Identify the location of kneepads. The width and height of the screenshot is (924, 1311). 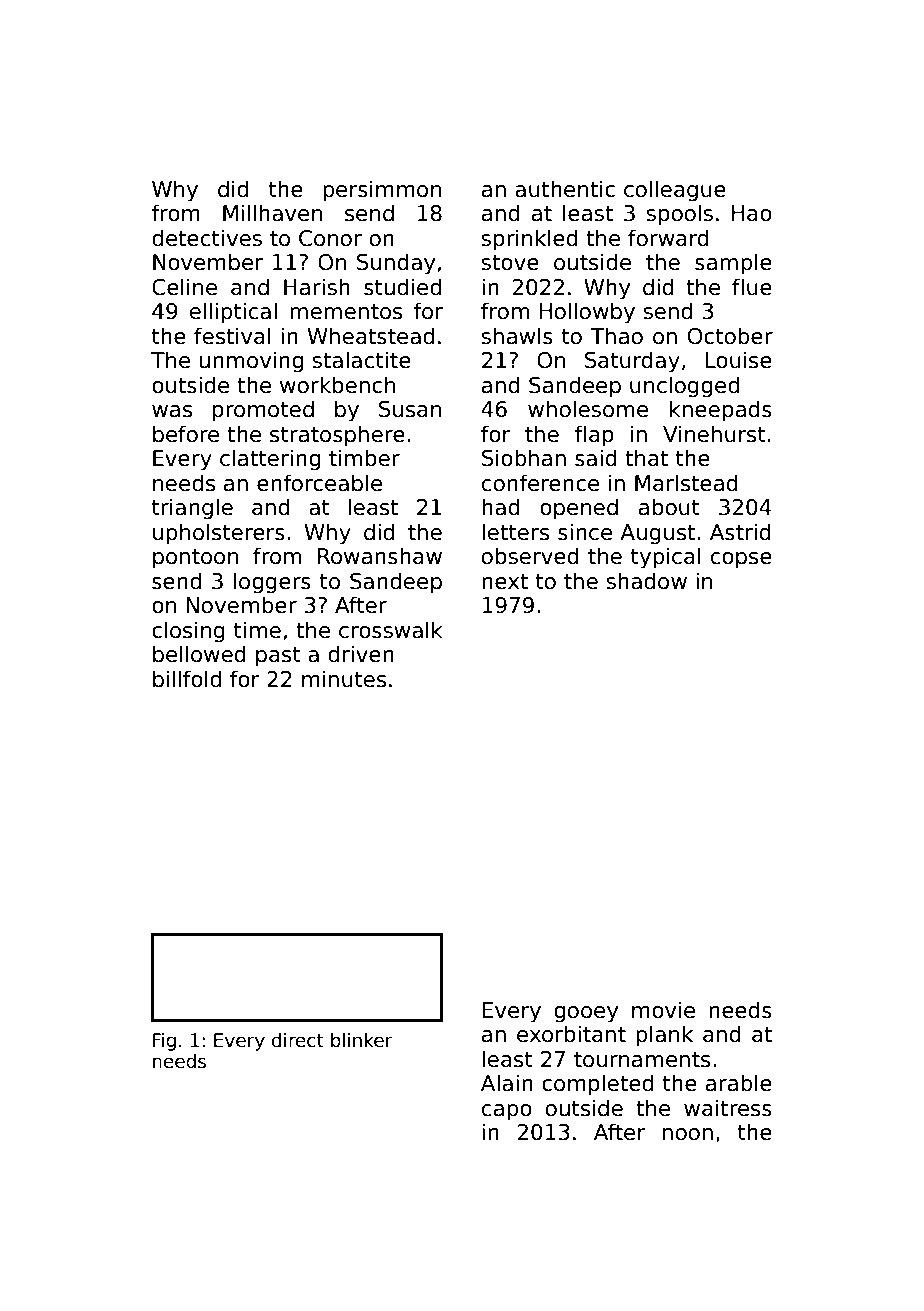
(721, 411).
